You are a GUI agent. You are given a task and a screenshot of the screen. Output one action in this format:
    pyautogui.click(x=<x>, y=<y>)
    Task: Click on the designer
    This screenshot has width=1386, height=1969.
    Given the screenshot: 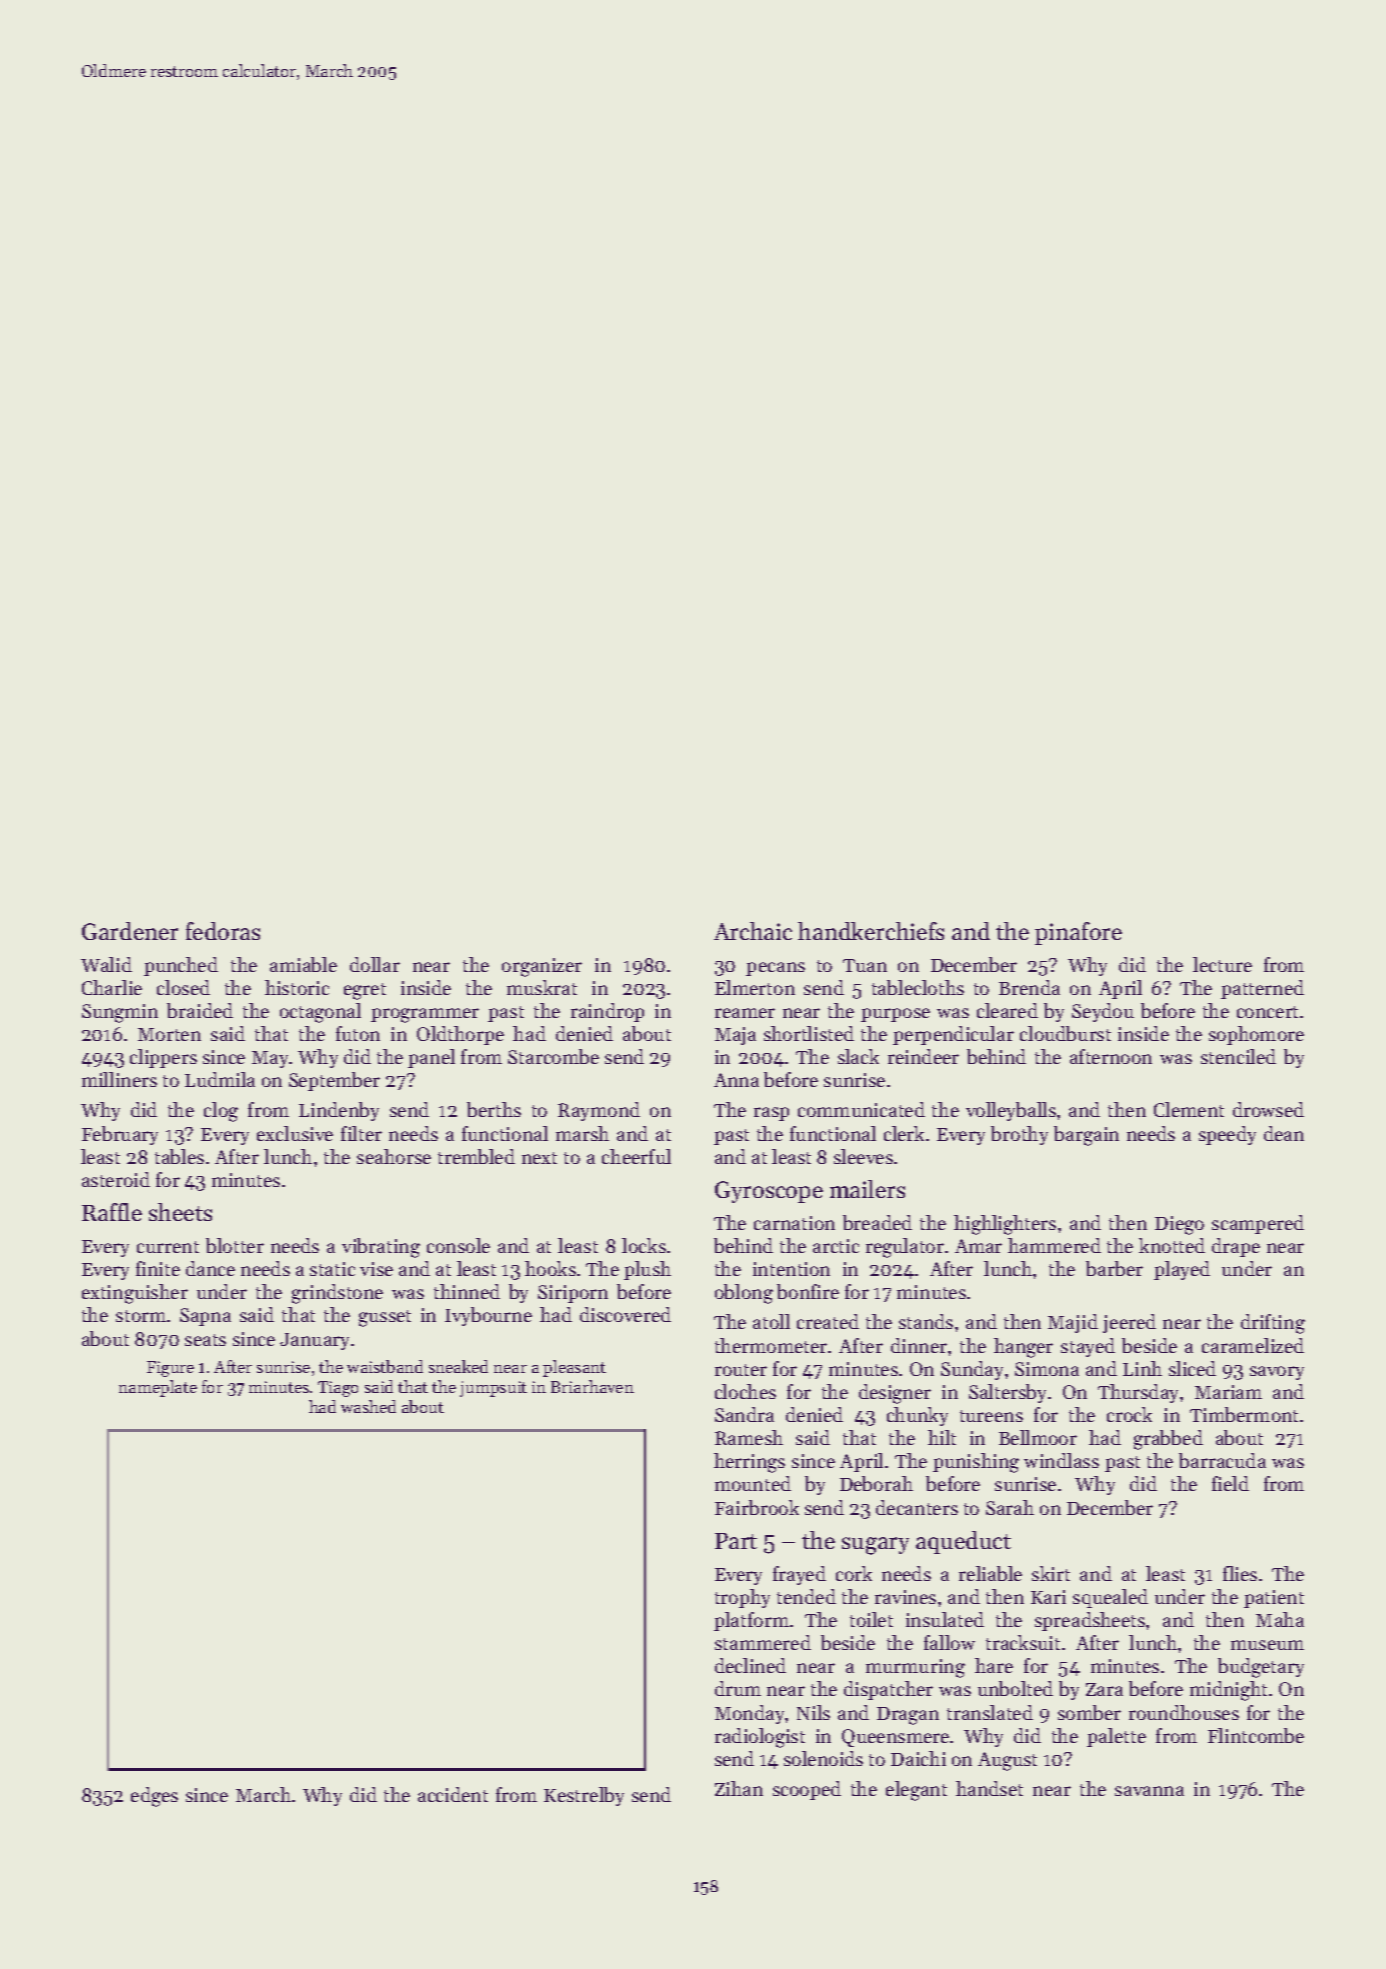 What is the action you would take?
    pyautogui.click(x=895, y=1394)
